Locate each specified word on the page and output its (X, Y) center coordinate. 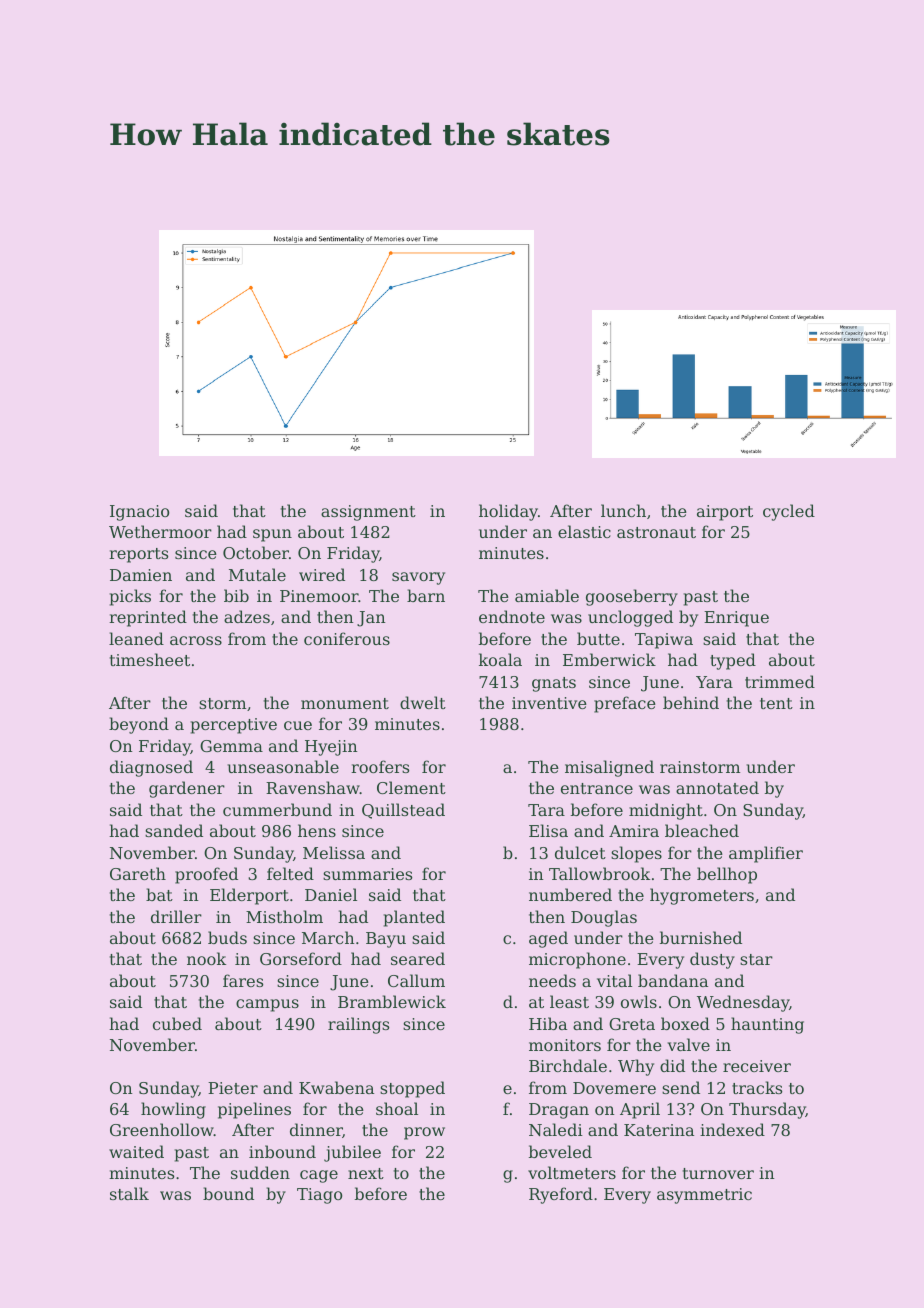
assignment (368, 513)
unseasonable (283, 766)
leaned (136, 638)
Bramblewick (392, 1001)
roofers (380, 766)
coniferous (347, 638)
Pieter (233, 1088)
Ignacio (139, 513)
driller (176, 916)
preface (625, 704)
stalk (129, 1193)
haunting (767, 1025)
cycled (789, 512)
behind (691, 702)
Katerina (659, 1130)
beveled (560, 1151)
